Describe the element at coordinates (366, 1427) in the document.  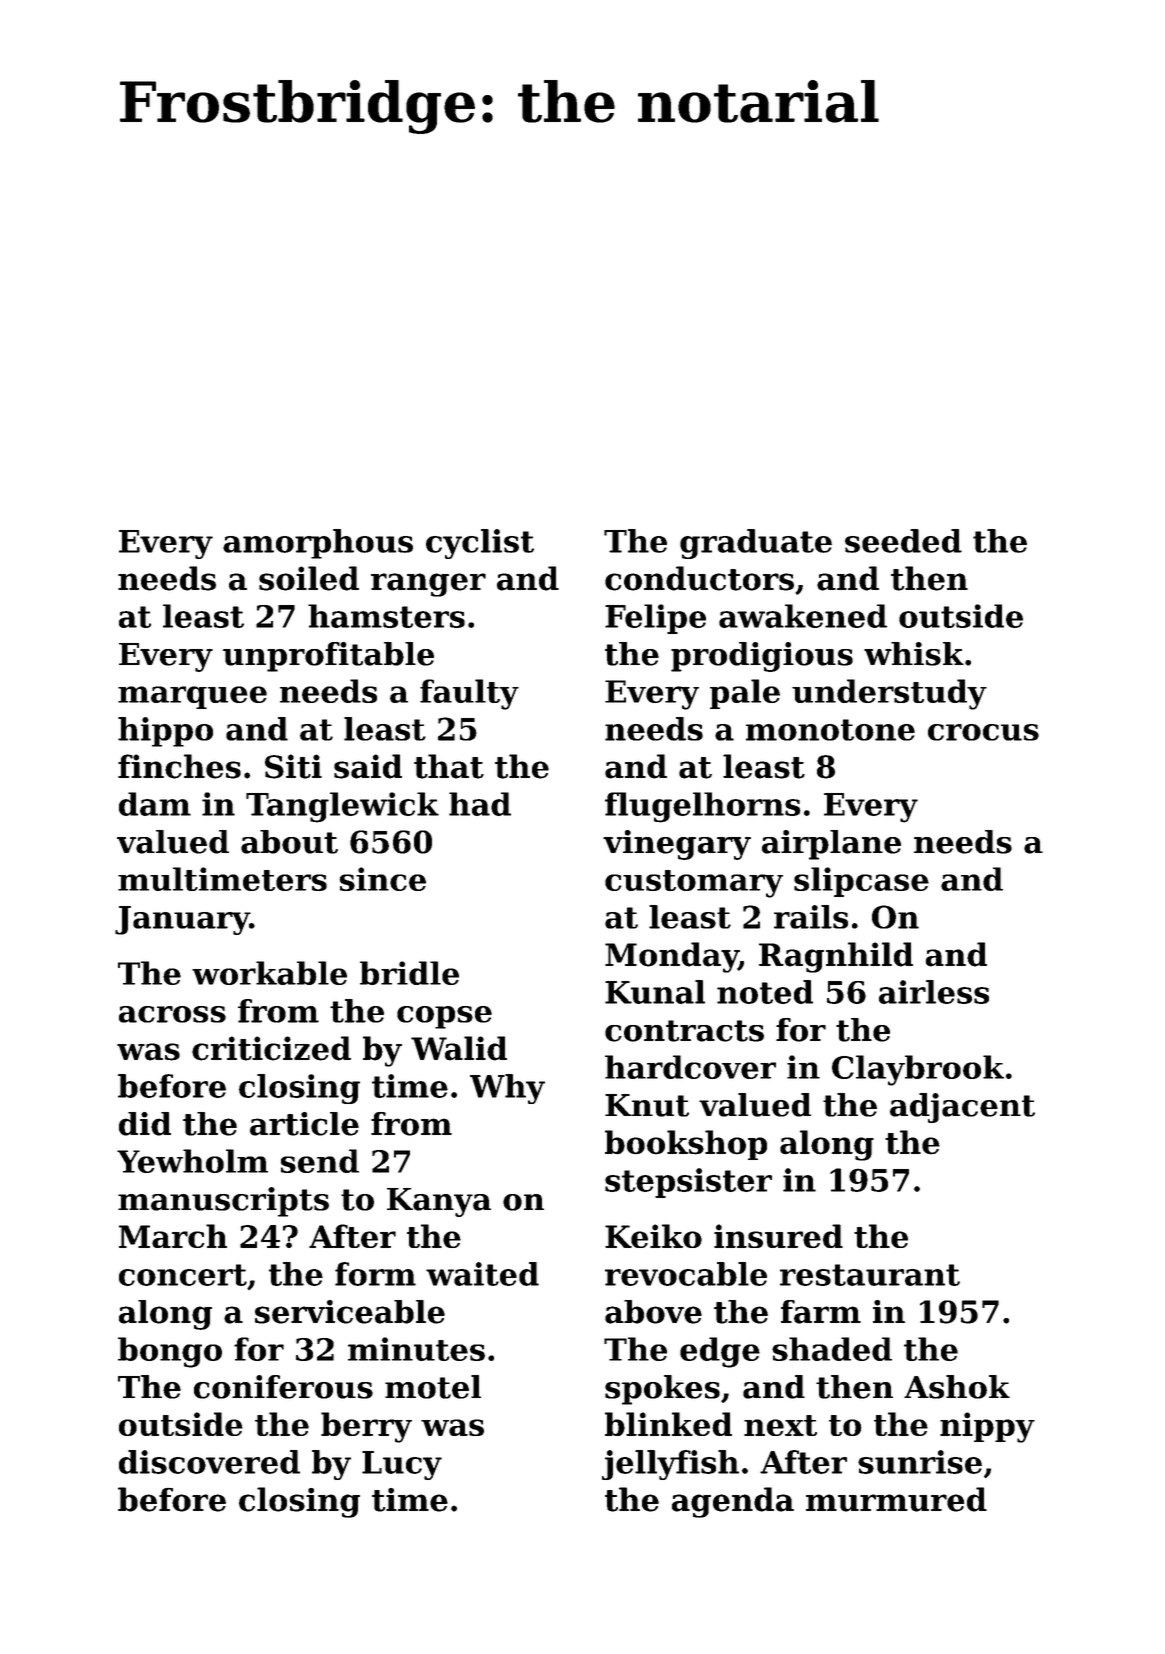
I see `berry` at that location.
